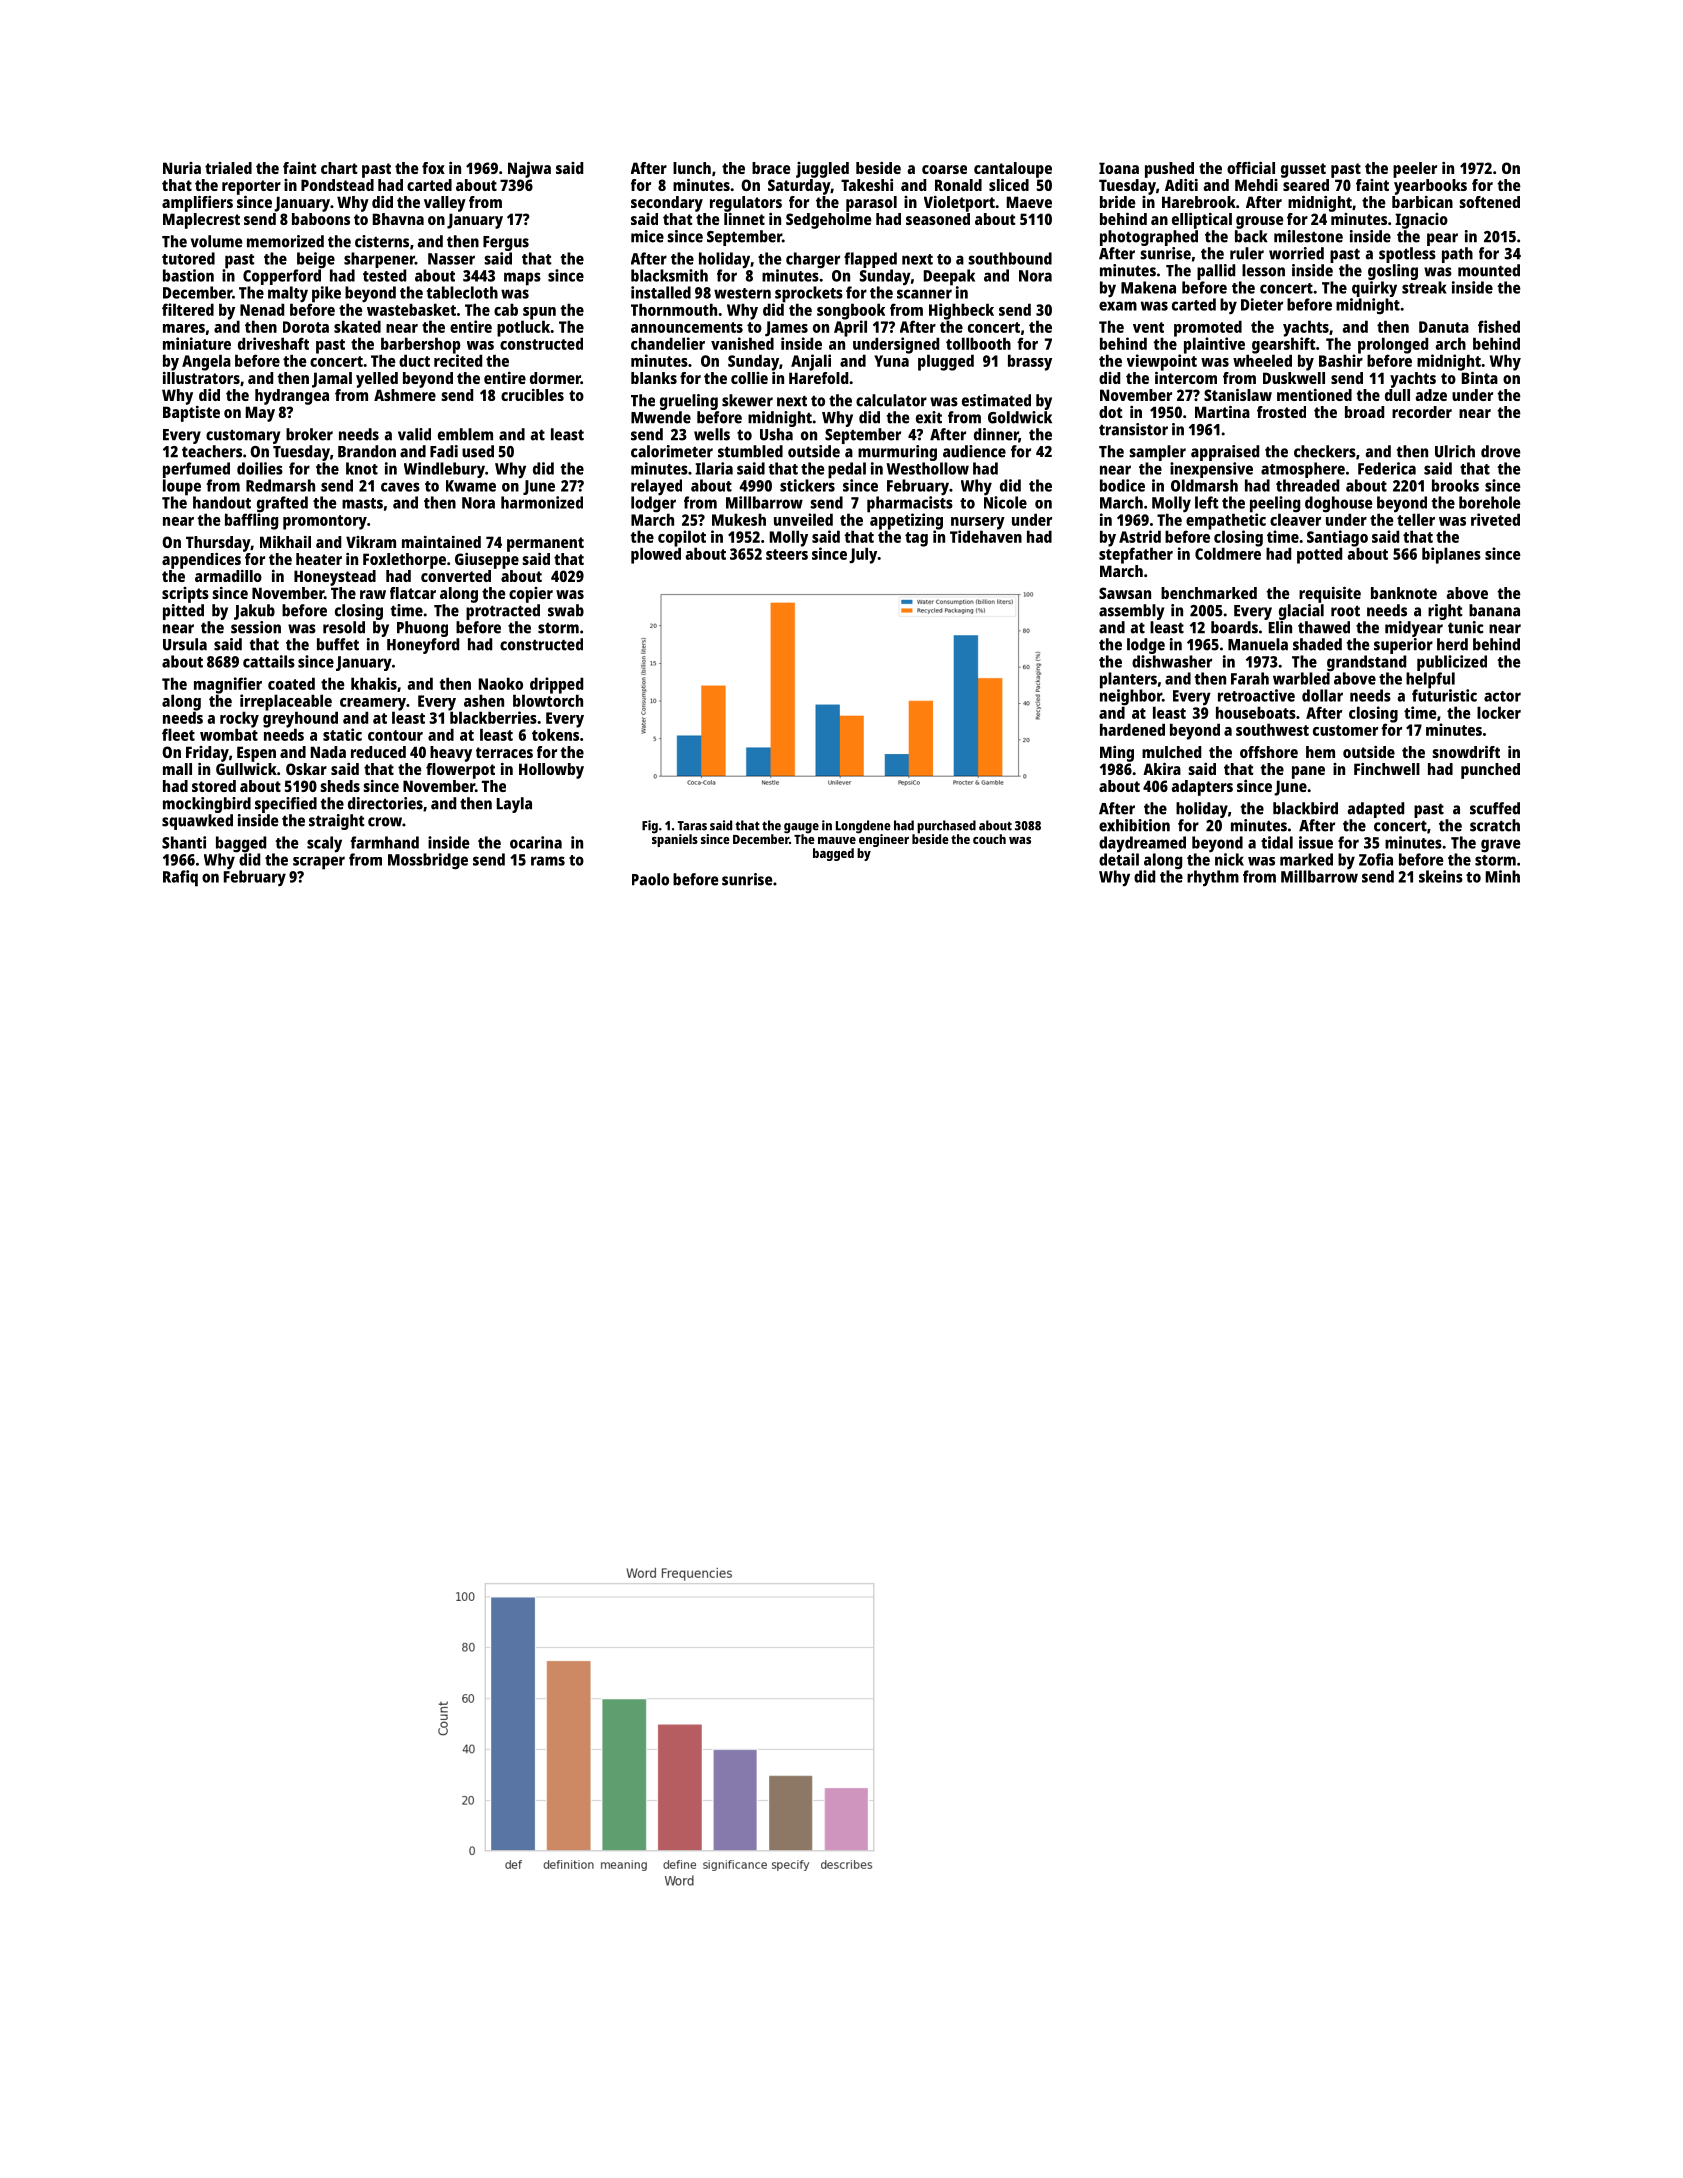 The width and height of the image is (1683, 2178). I want to click on milestone, so click(1308, 236).
